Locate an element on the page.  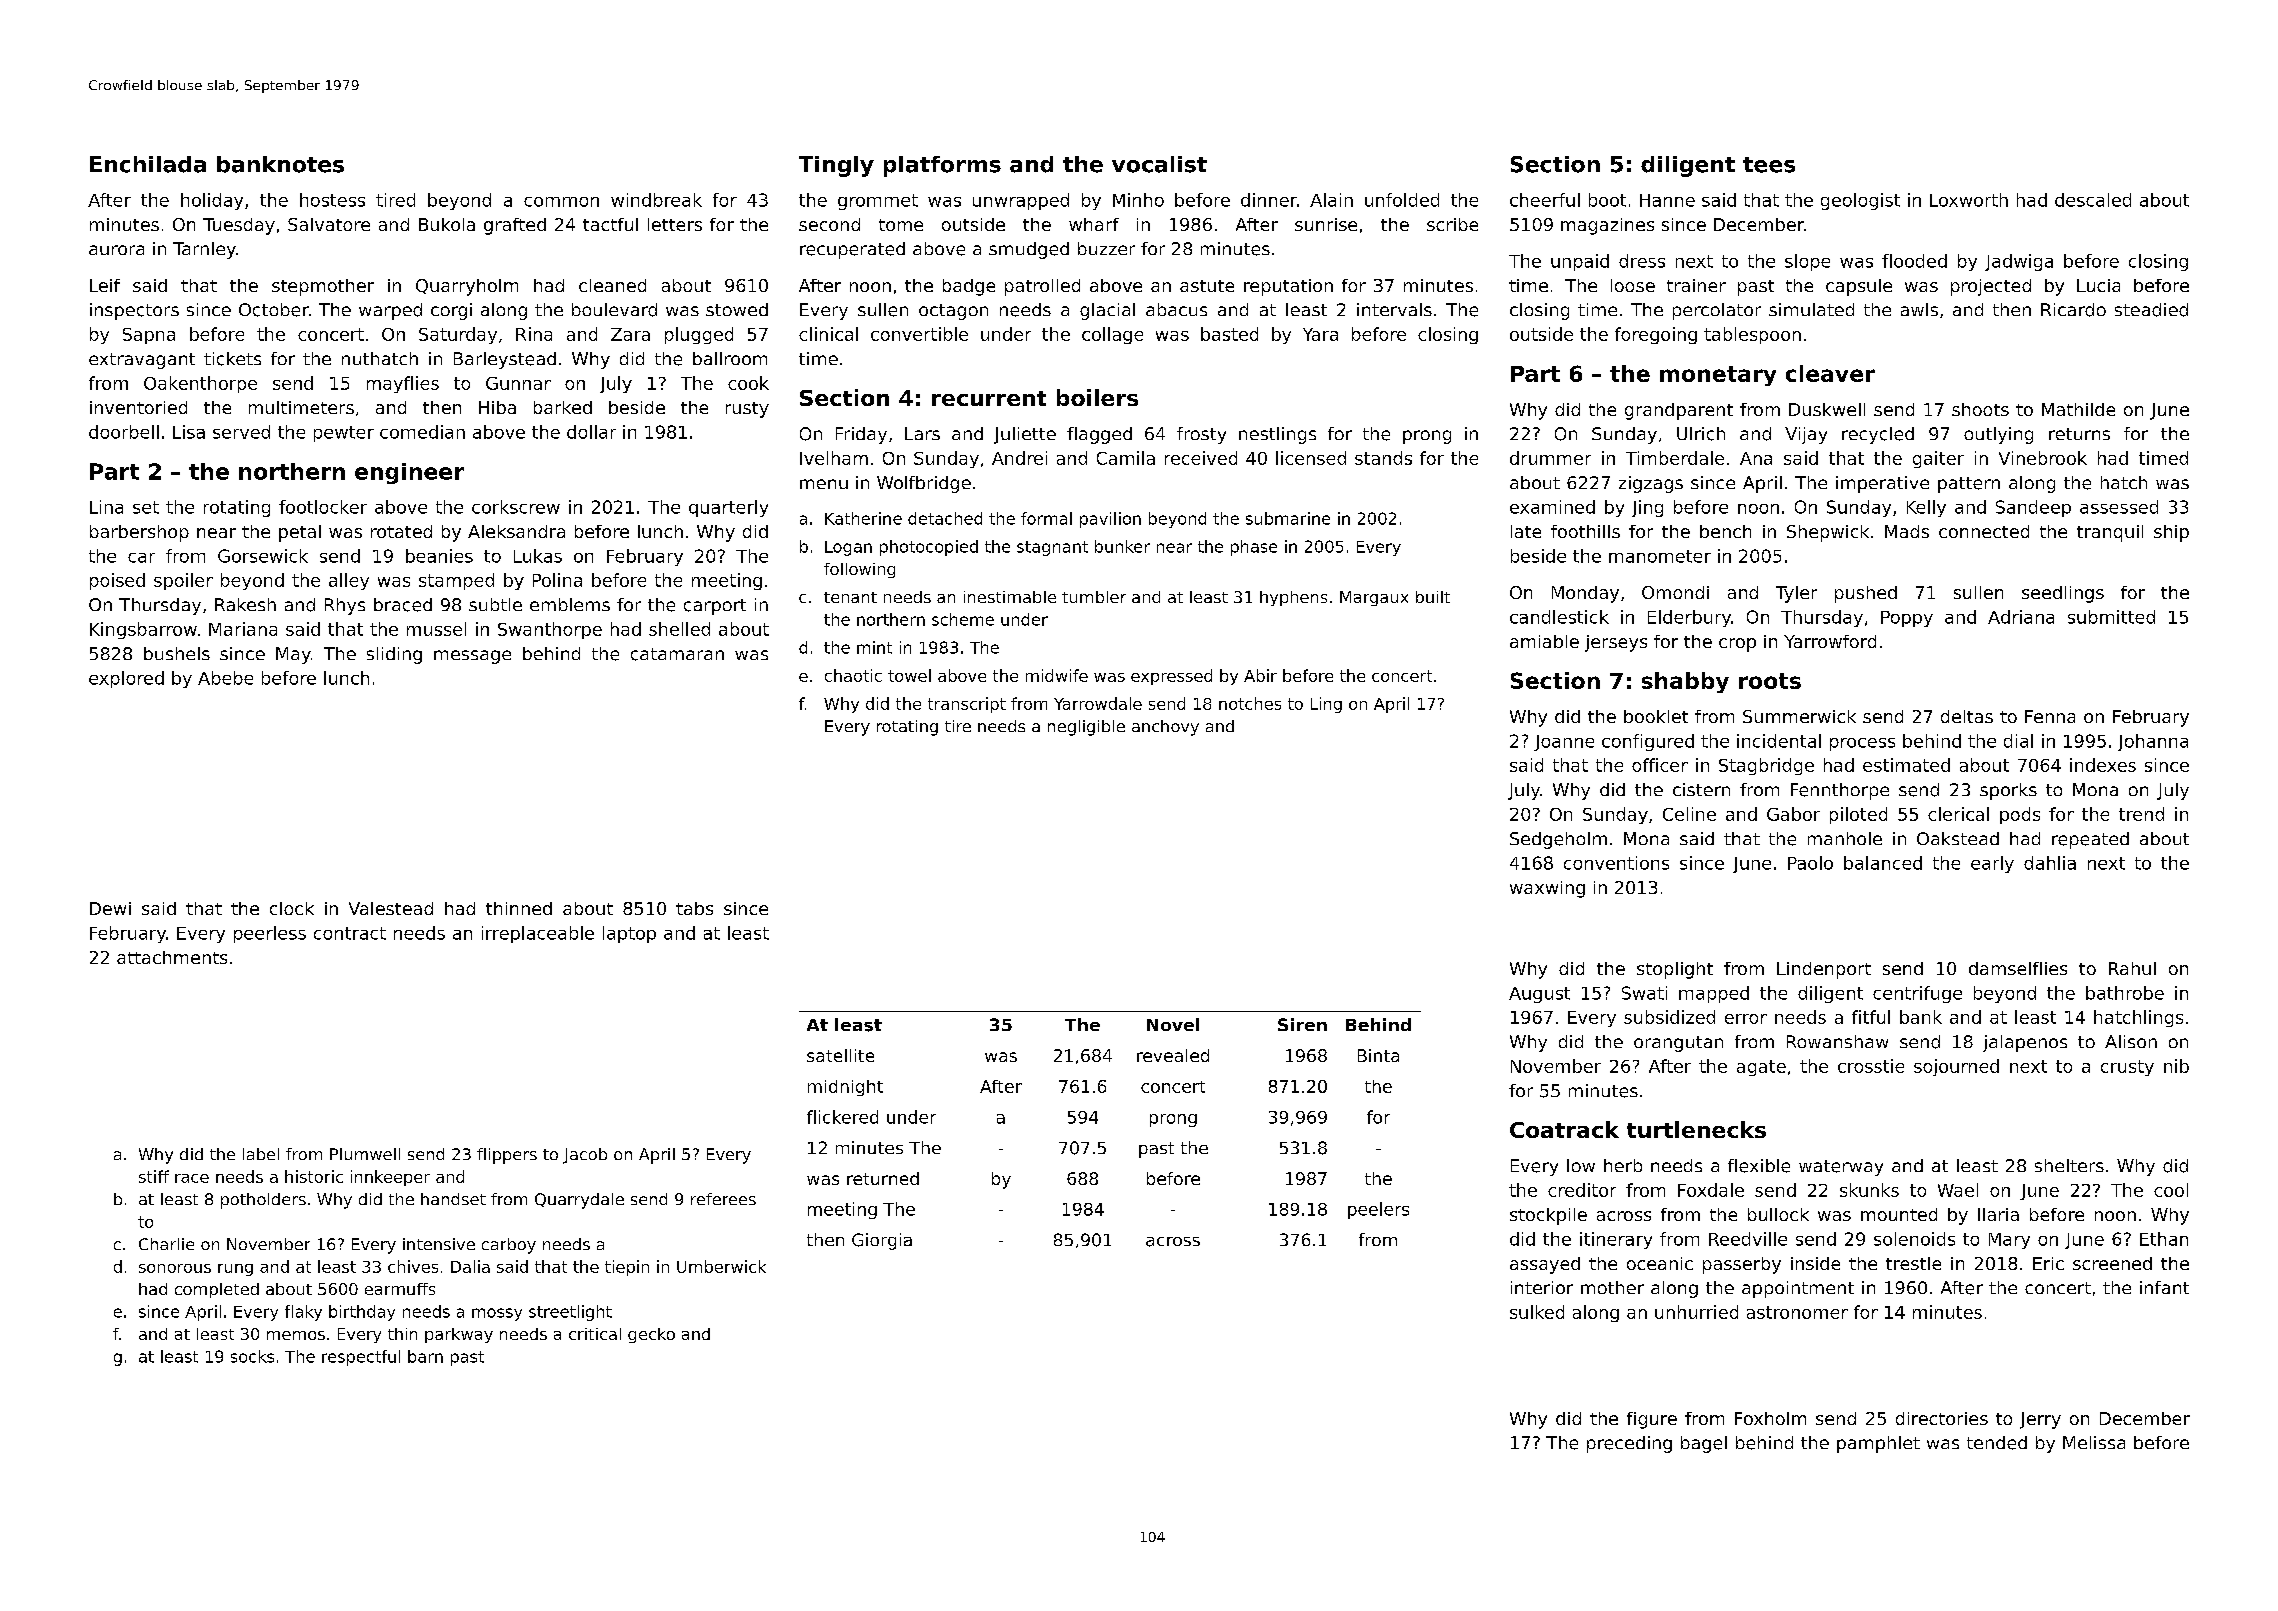
transcript is located at coordinates (967, 705).
